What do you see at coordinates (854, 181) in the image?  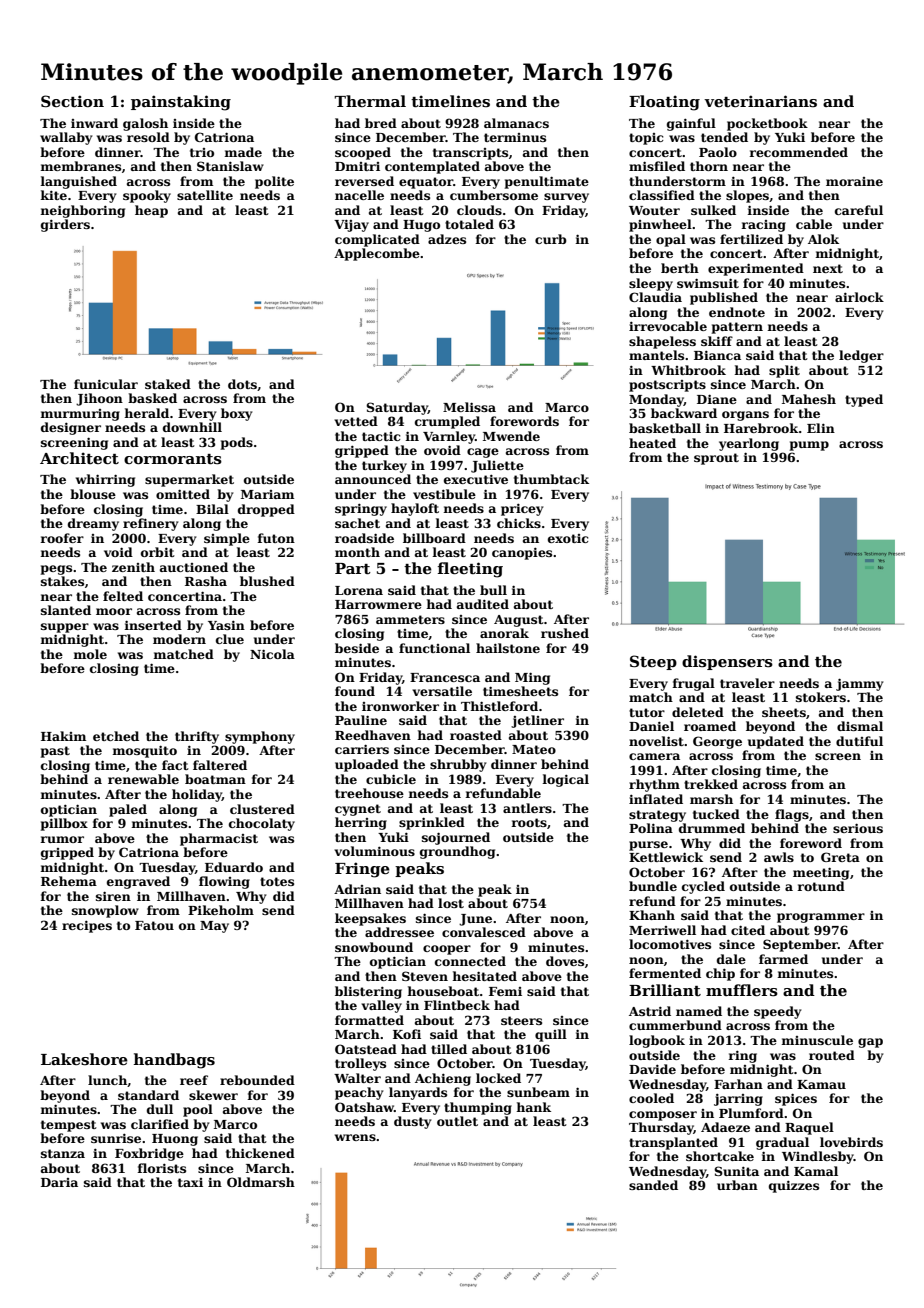 I see `moraine` at bounding box center [854, 181].
